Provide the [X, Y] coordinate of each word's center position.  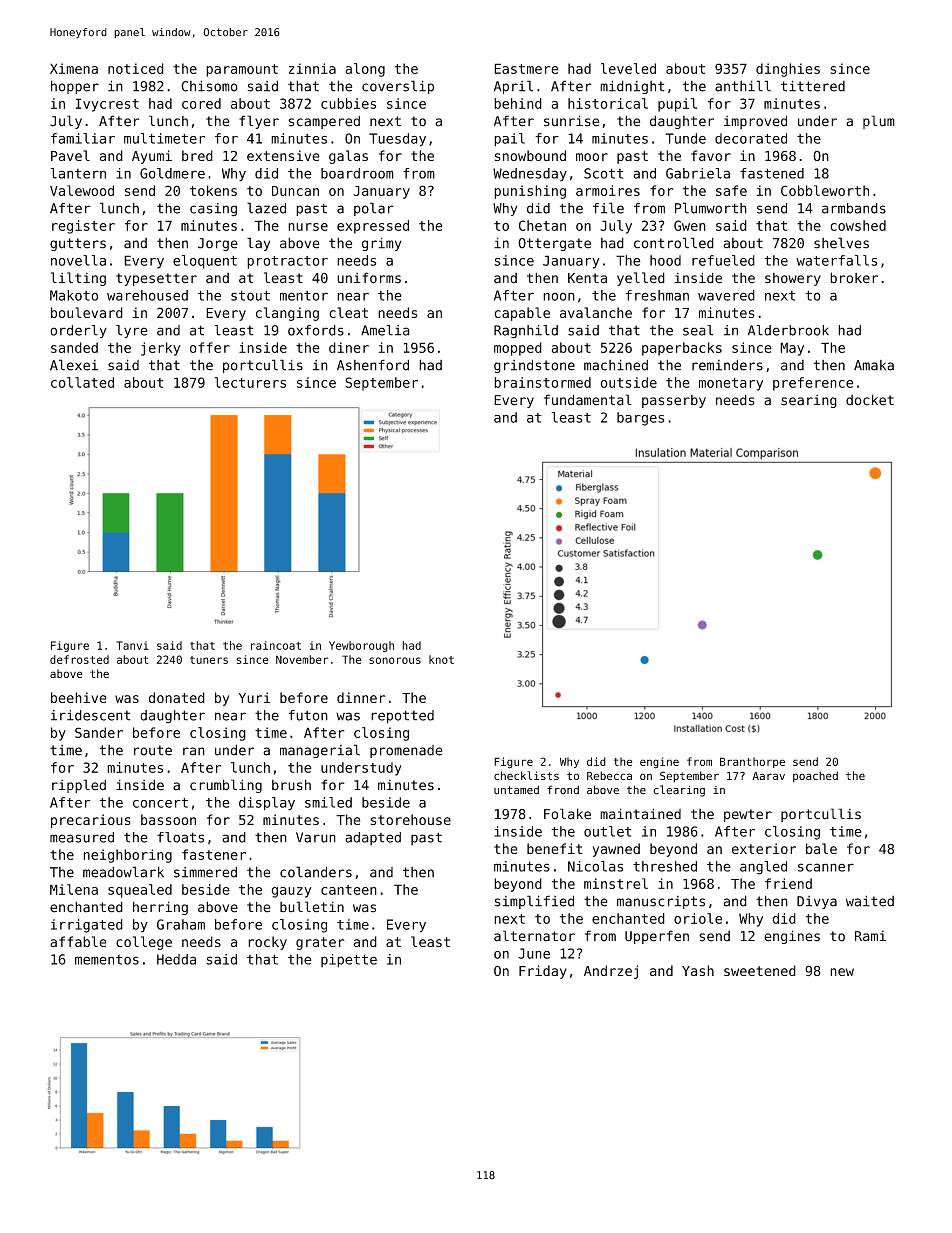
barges [640, 419]
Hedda [176, 959]
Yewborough [361, 646]
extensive [283, 155]
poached [815, 776]
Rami [870, 936]
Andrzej [611, 972]
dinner [361, 697]
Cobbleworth [825, 190]
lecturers [250, 382]
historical [608, 103]
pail [509, 140]
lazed [266, 208]
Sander [99, 732]
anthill [743, 86]
